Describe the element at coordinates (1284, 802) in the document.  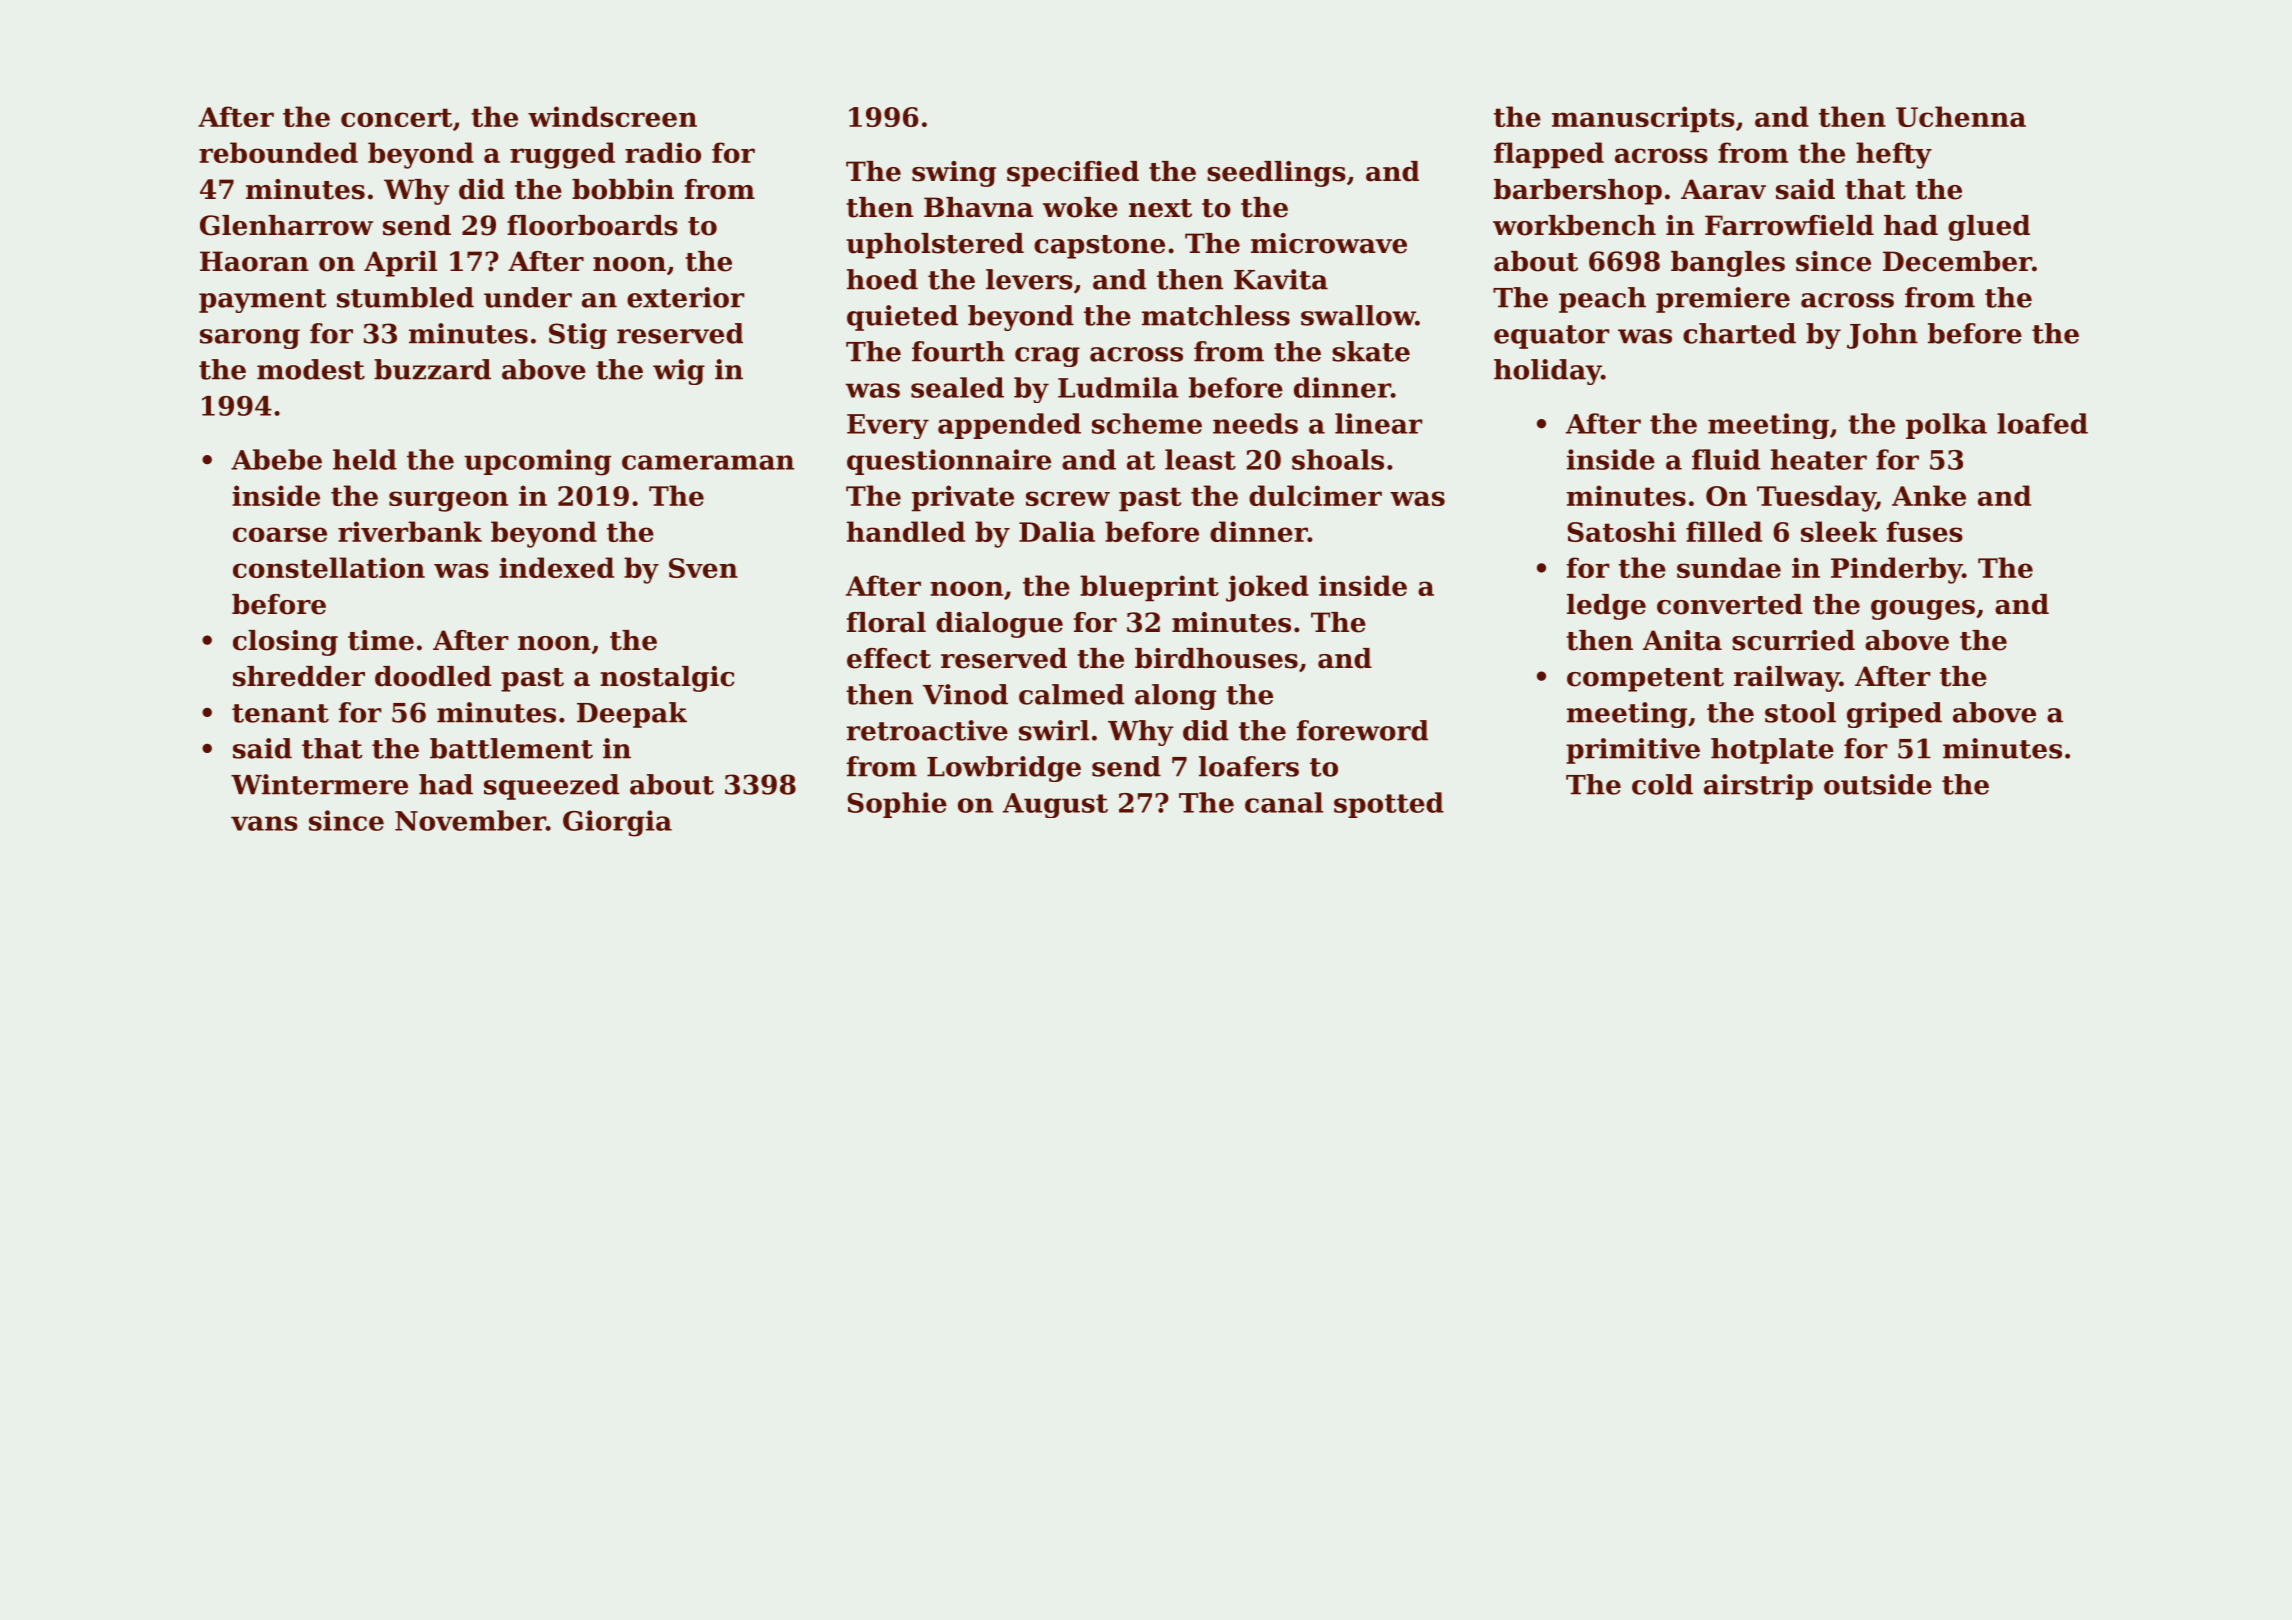
I see `canal` at that location.
